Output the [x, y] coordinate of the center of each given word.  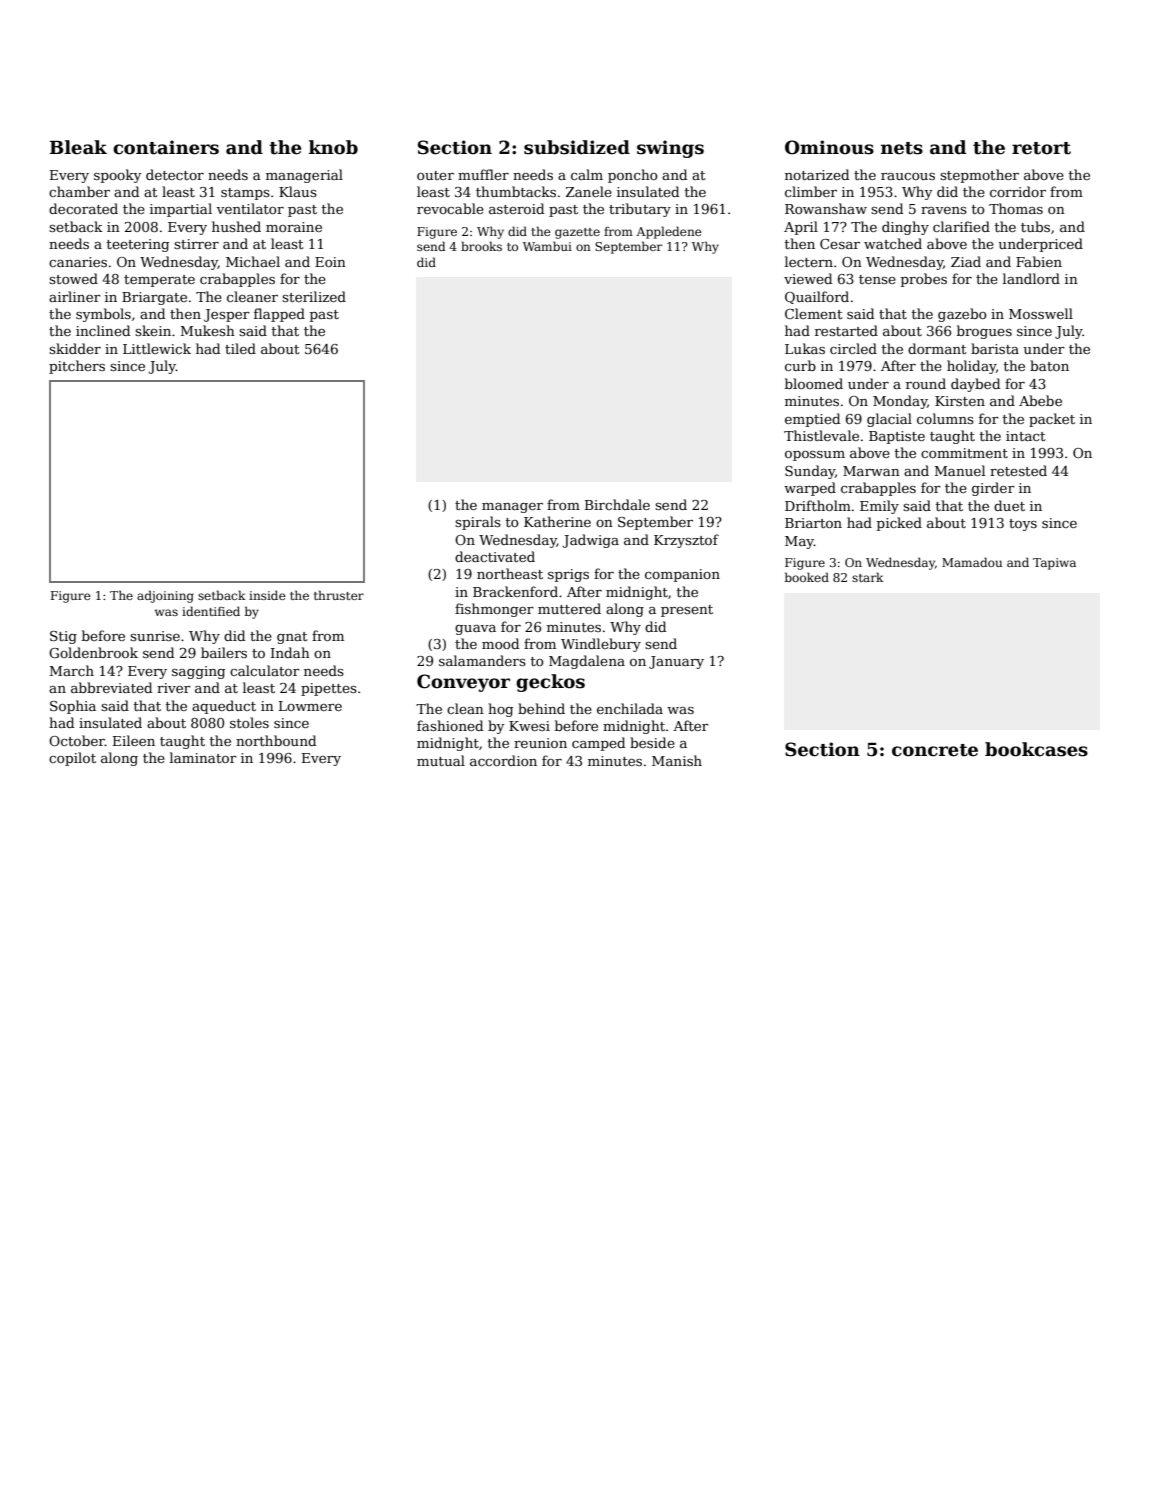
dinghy [905, 228]
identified [211, 611]
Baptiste [897, 437]
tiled [240, 348]
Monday [900, 402]
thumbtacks [516, 191]
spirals [478, 523]
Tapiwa [1054, 564]
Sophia [73, 707]
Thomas [1016, 208]
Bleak [78, 147]
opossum [815, 456]
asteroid [516, 208]
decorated [83, 208]
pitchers [77, 367]
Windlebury [601, 645]
